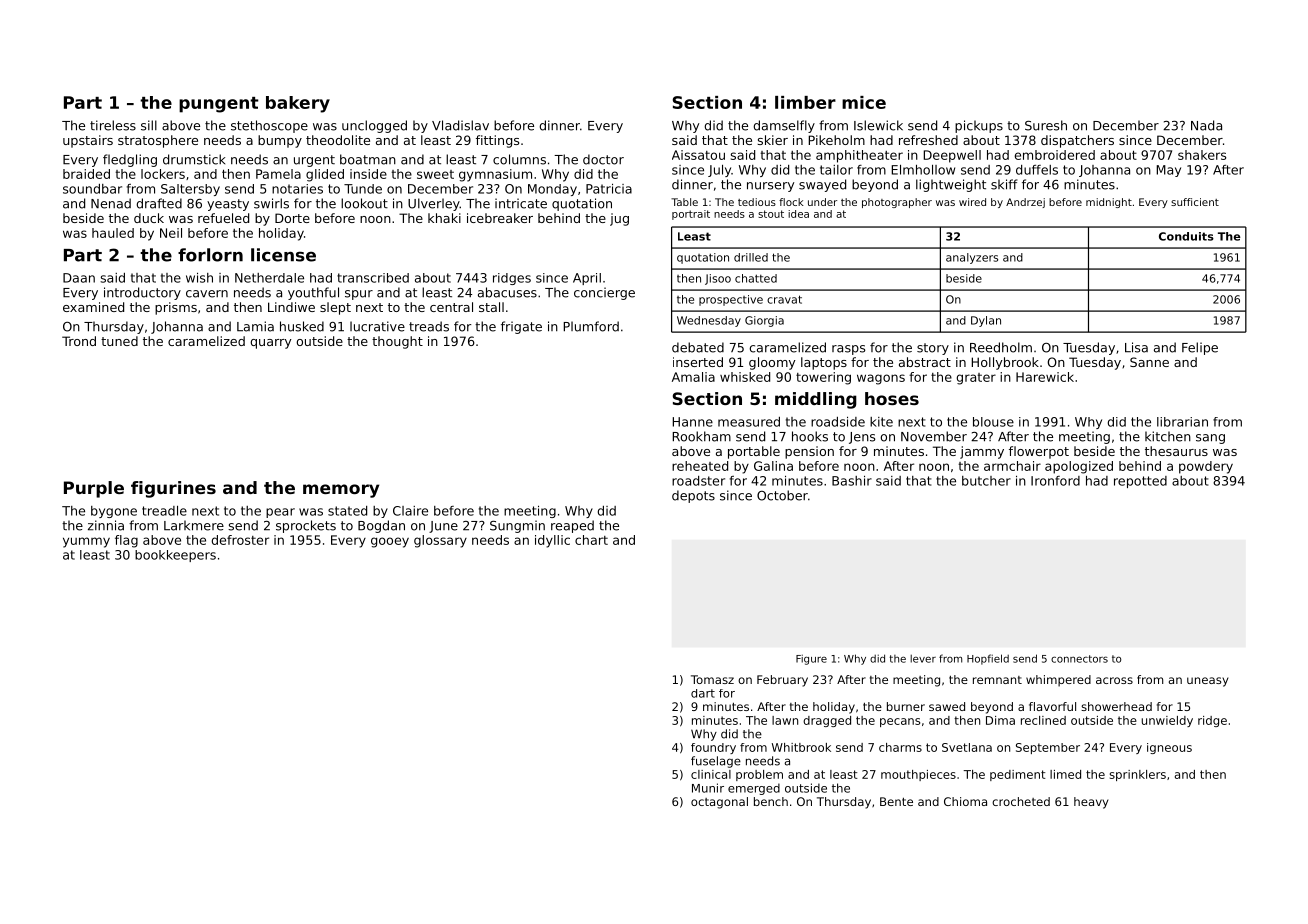 The width and height of the screenshot is (1308, 924). What do you see at coordinates (805, 102) in the screenshot?
I see `limber` at bounding box center [805, 102].
